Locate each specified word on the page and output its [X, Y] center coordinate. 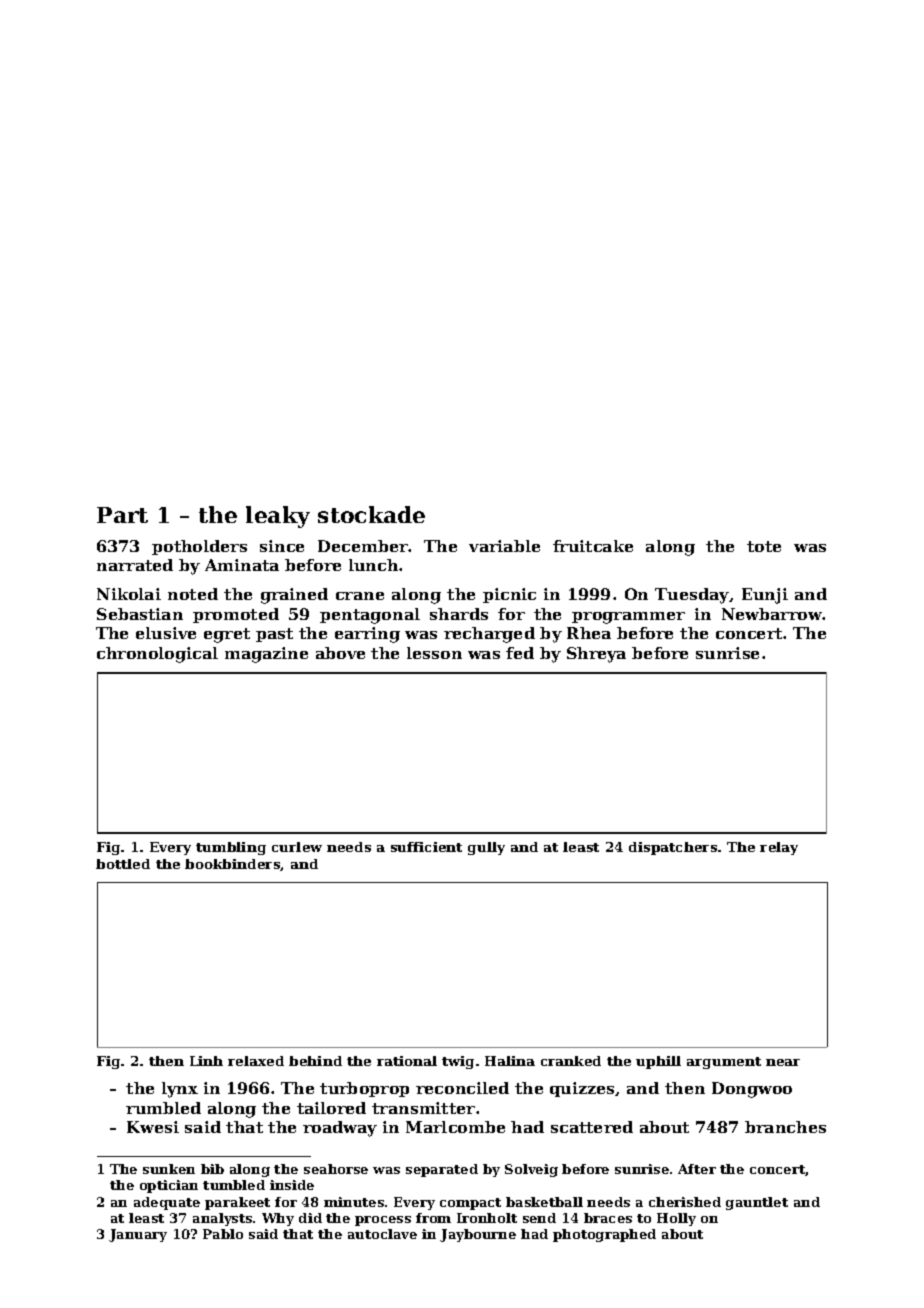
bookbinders [233, 865]
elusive [166, 633]
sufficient [426, 847]
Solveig [531, 1170]
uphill [658, 1062]
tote [764, 546]
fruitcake [593, 546]
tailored [331, 1108]
